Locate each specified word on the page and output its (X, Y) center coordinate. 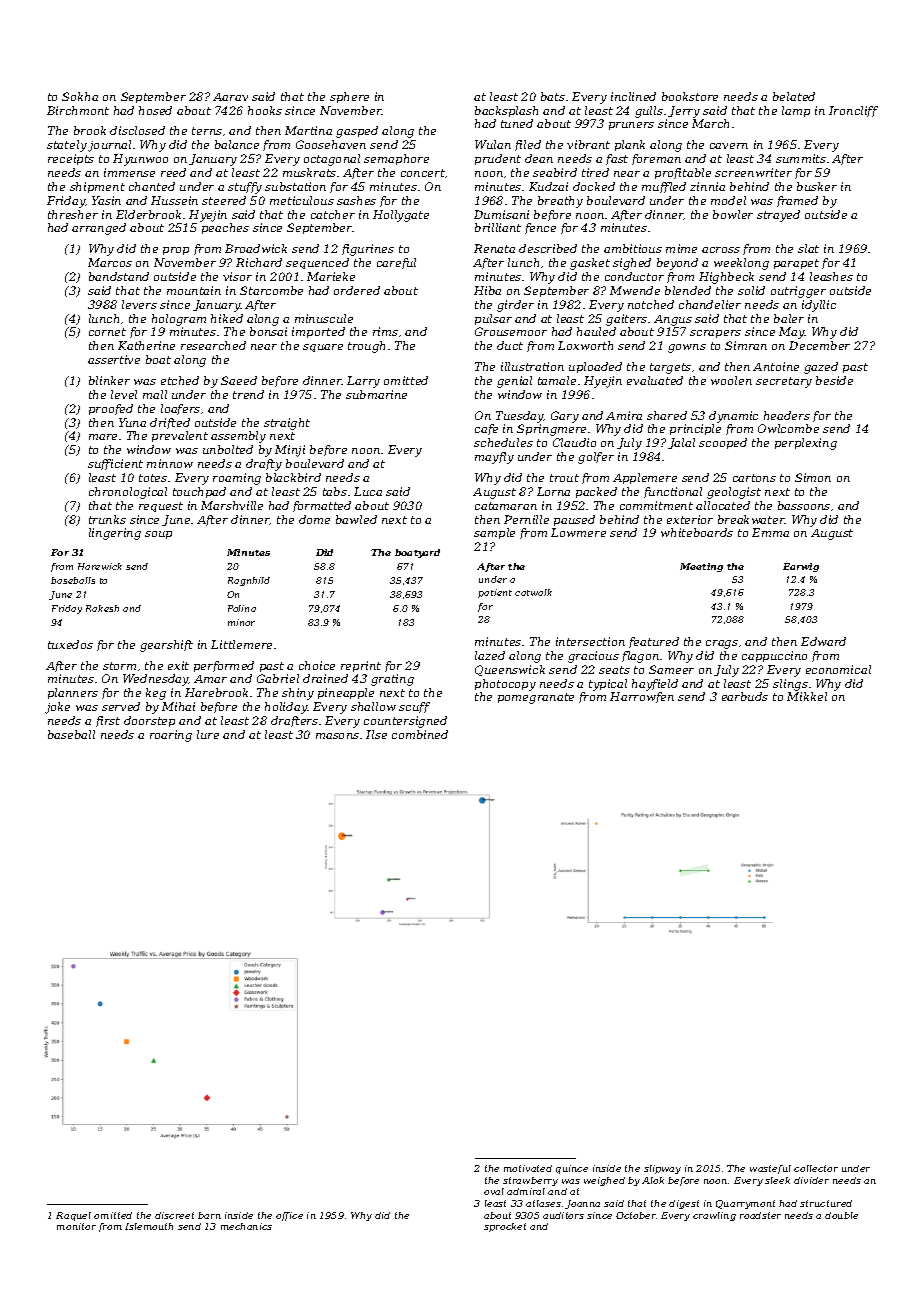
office (289, 1216)
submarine (376, 394)
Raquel (73, 1216)
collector (816, 1168)
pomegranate (536, 698)
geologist (734, 493)
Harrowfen (642, 697)
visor (237, 276)
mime (681, 248)
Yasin (106, 200)
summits (801, 158)
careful (396, 263)
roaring (171, 736)
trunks (107, 519)
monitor (76, 1226)
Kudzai (548, 186)
